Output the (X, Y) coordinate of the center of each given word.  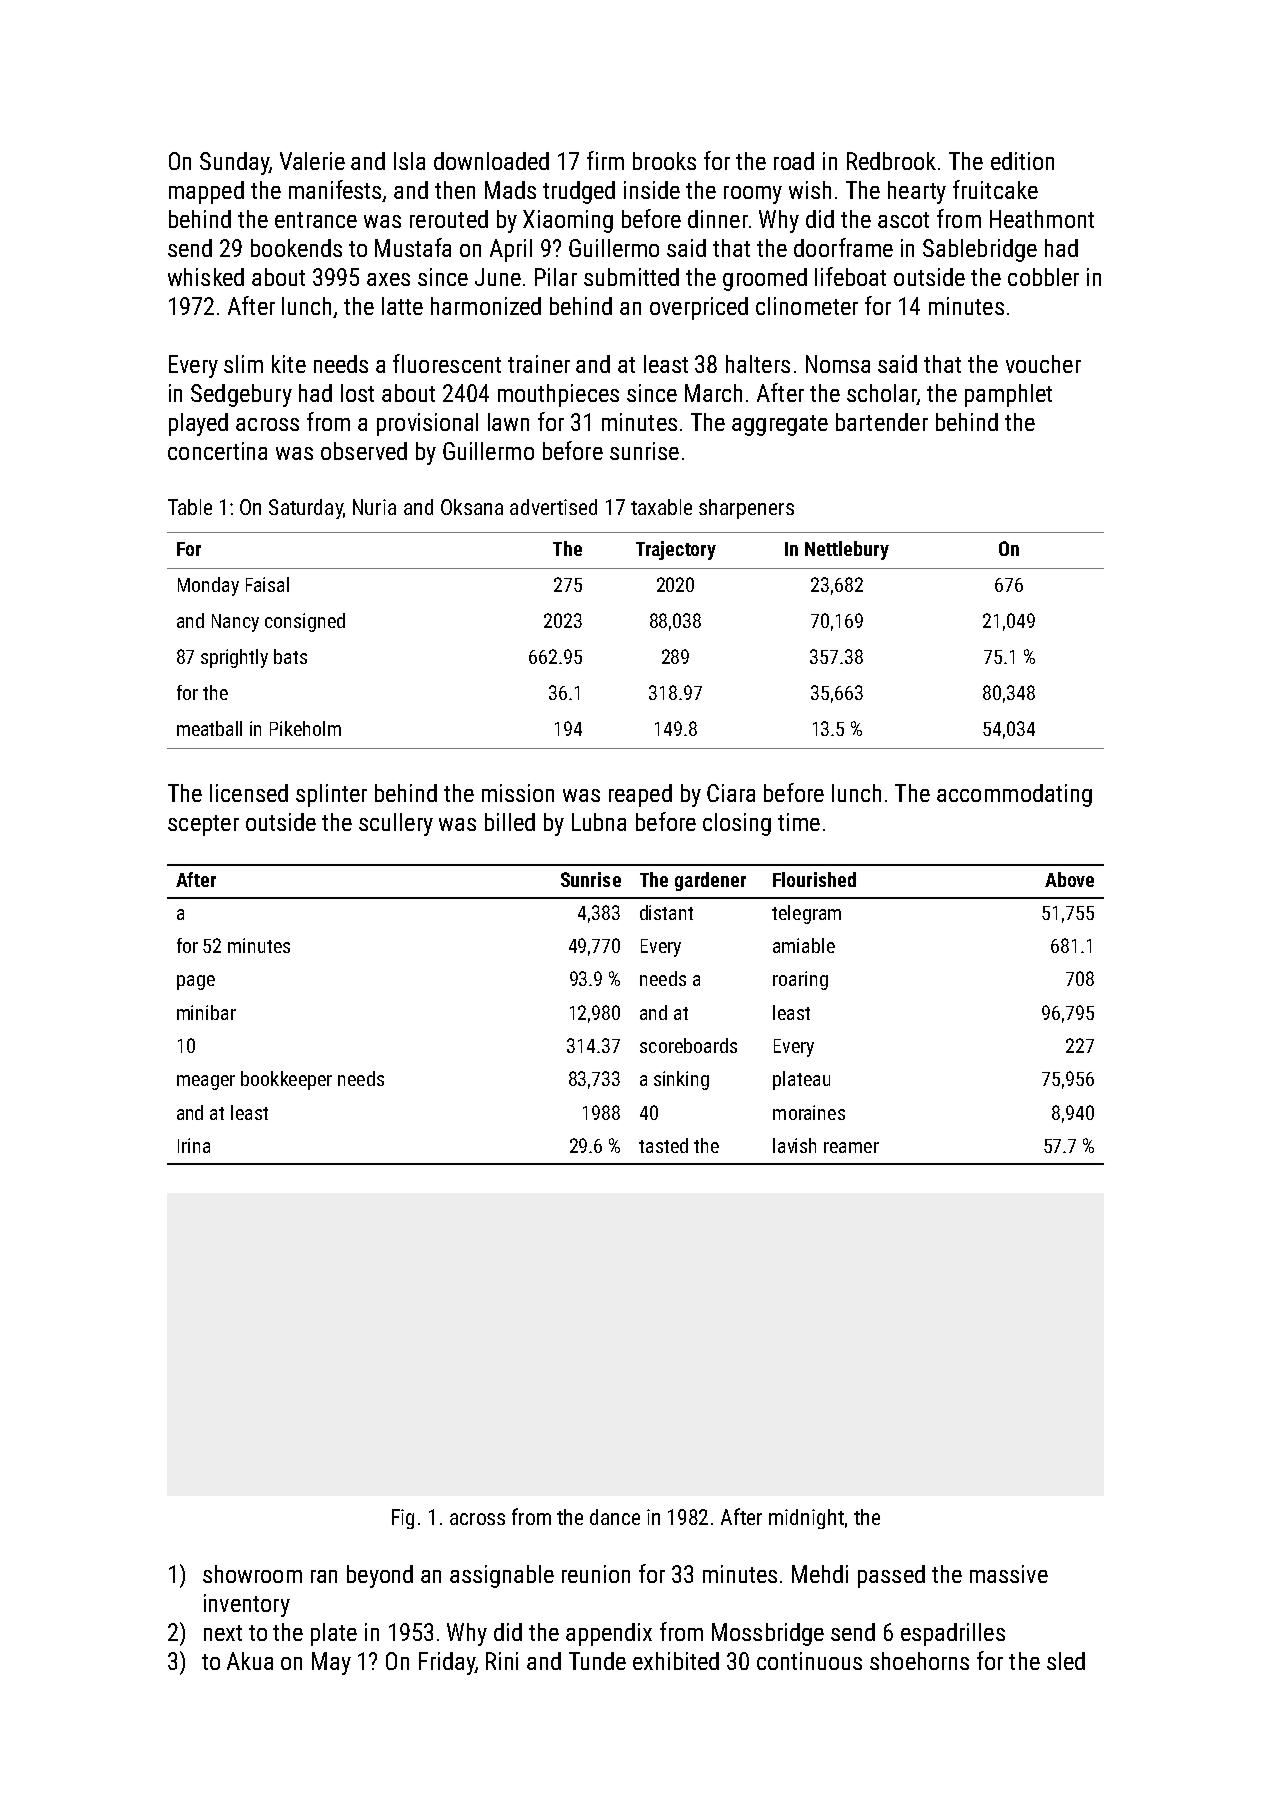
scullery (396, 824)
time (799, 822)
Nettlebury (847, 550)
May (331, 1663)
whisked (206, 277)
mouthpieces (558, 395)
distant (666, 912)
